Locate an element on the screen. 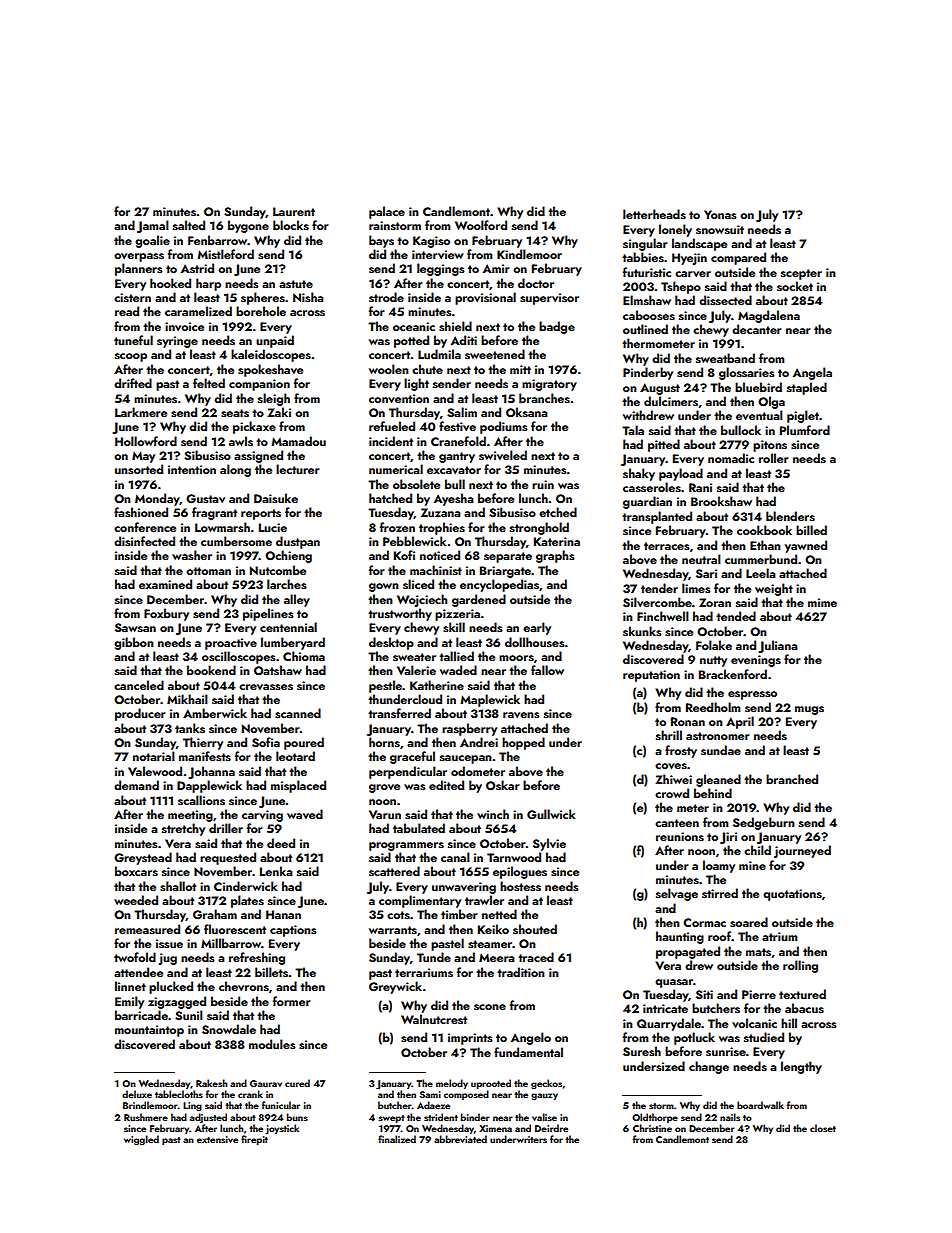  moors is located at coordinates (516, 658).
